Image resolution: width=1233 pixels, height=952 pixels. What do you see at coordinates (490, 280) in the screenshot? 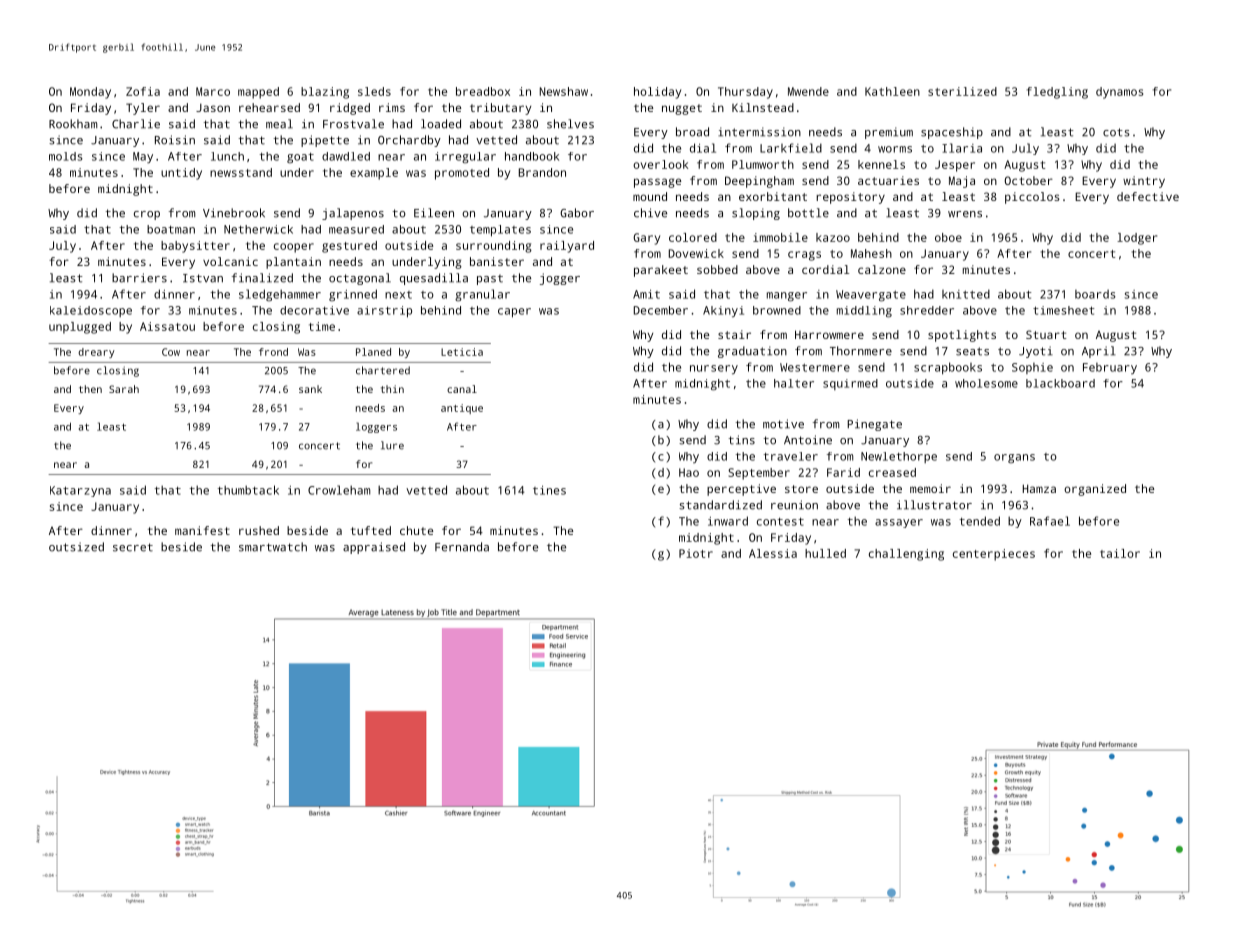
I see `past` at bounding box center [490, 280].
